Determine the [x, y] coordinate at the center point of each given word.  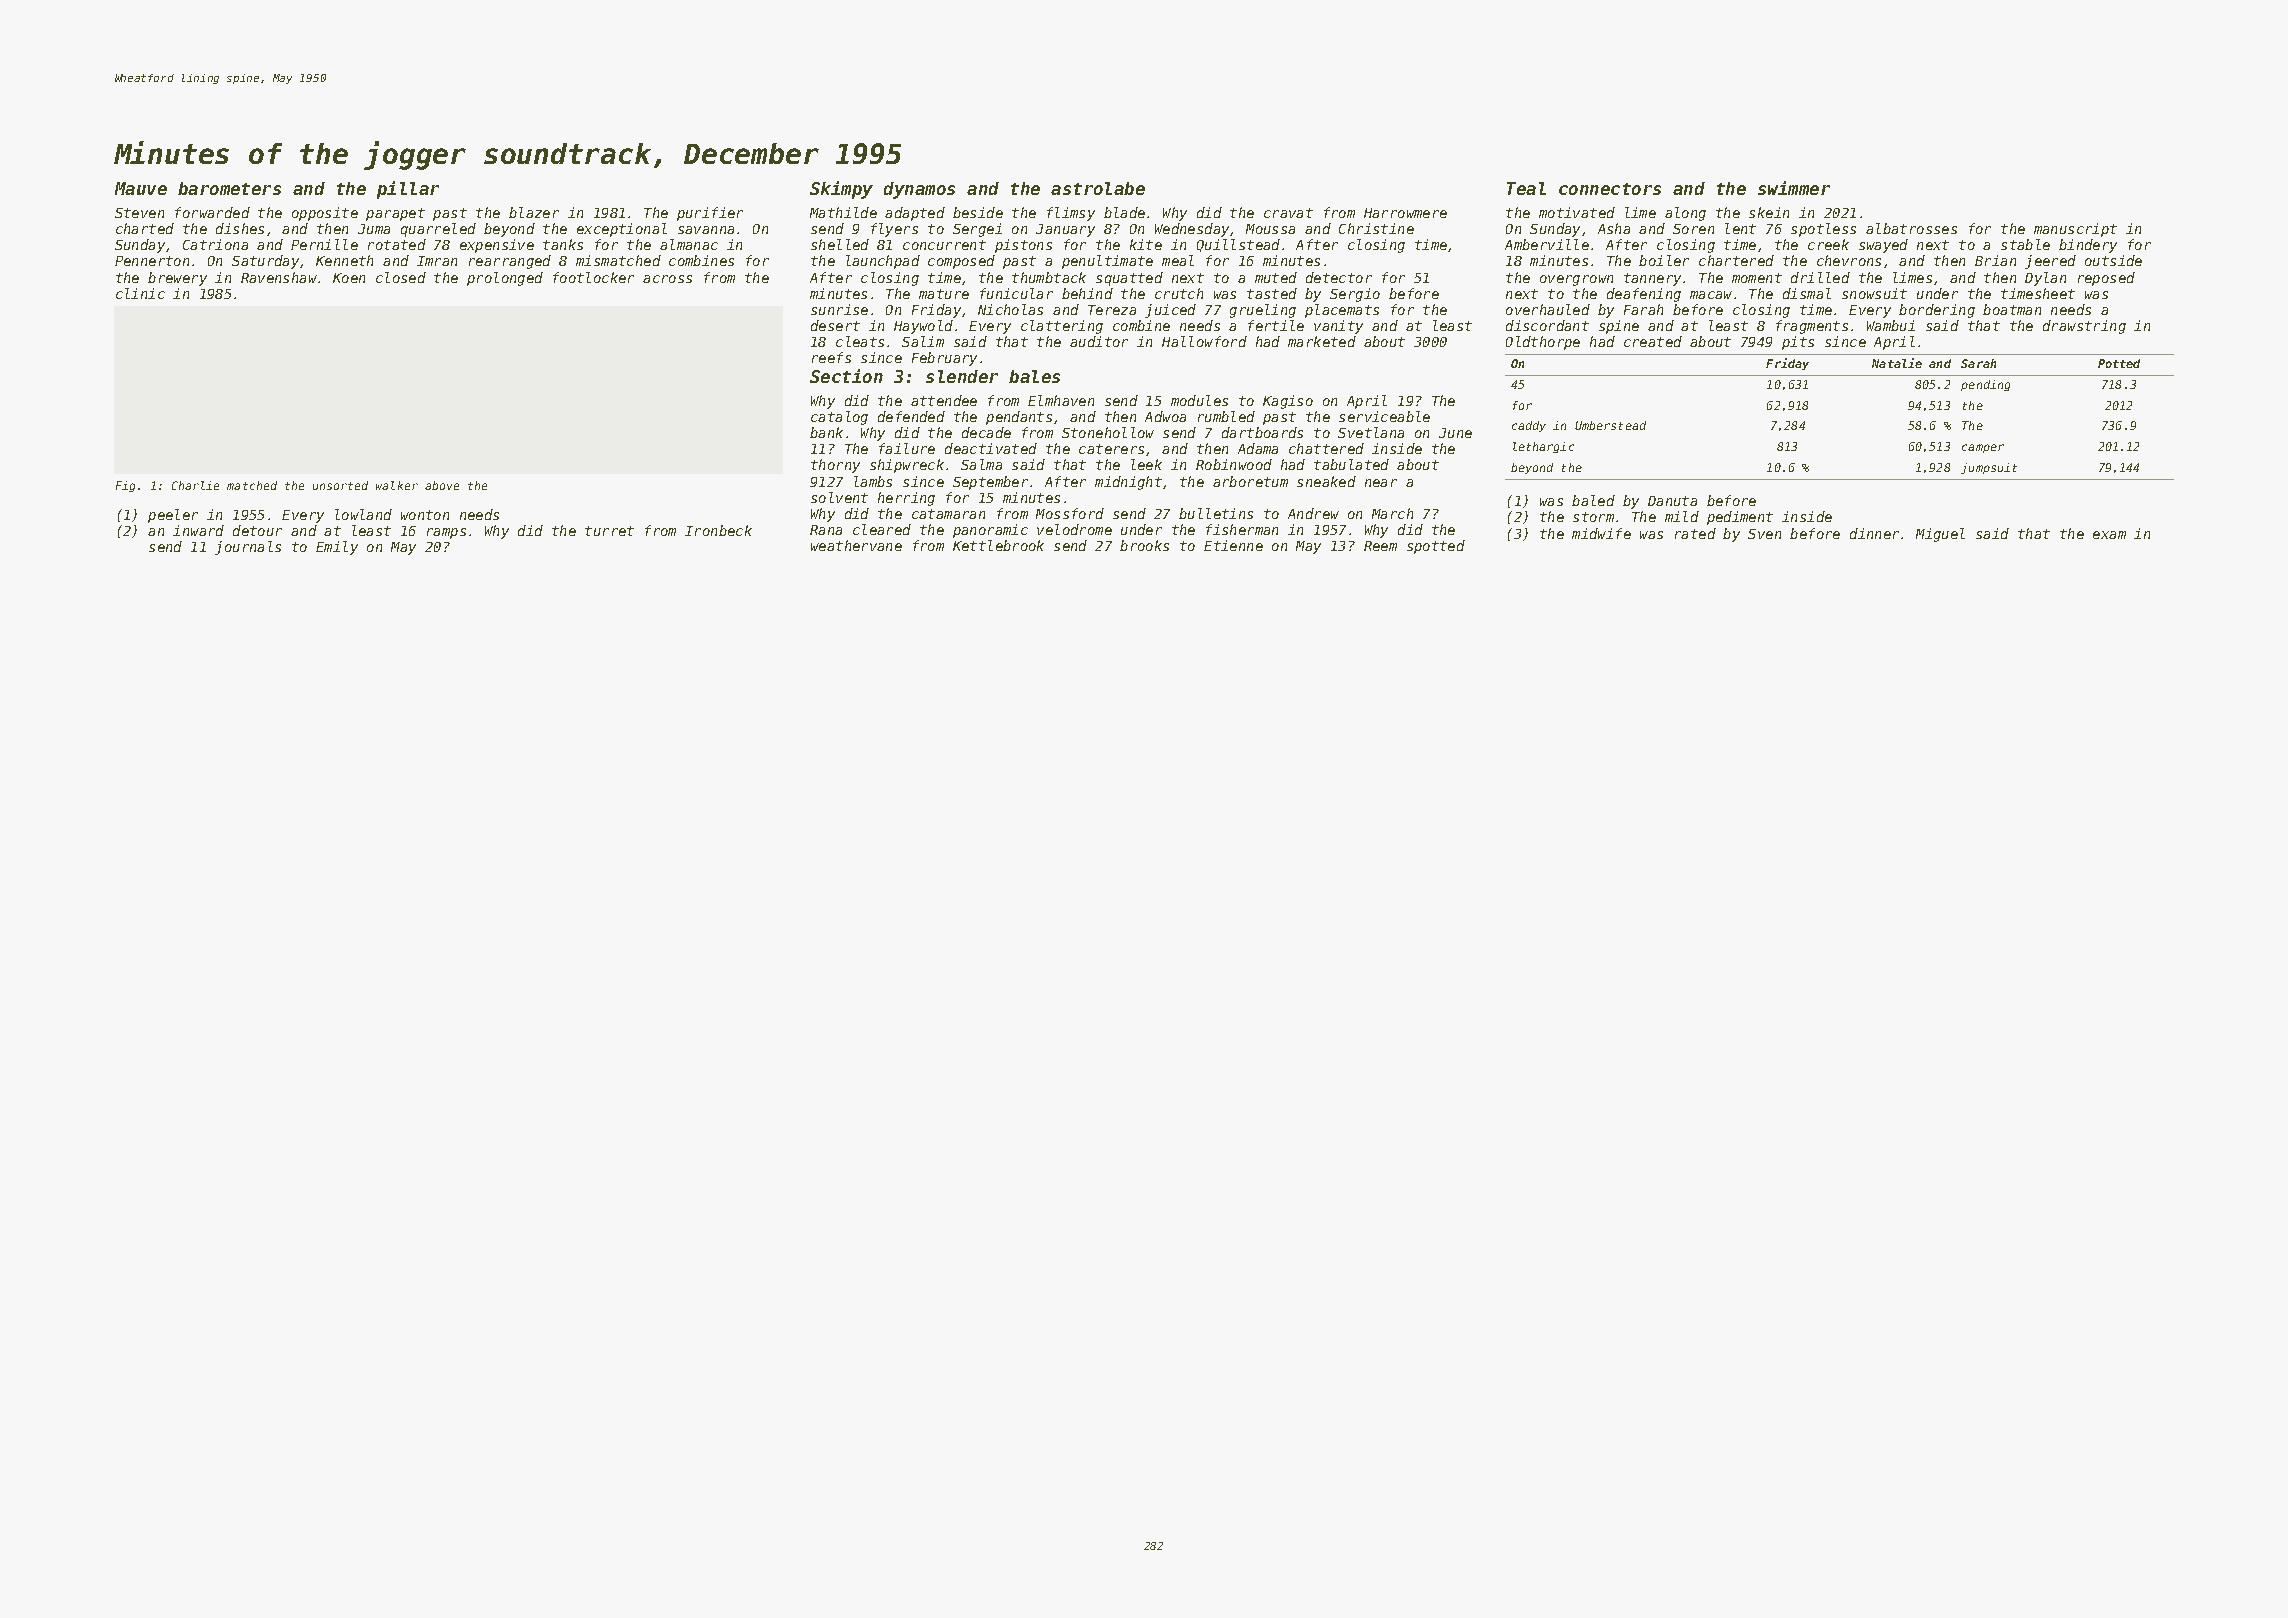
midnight [1128, 483]
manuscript [2075, 230]
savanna [706, 230]
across [667, 279]
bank [826, 432]
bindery [2088, 246]
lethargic [1543, 447]
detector [1339, 277]
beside [978, 212]
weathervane [856, 545]
